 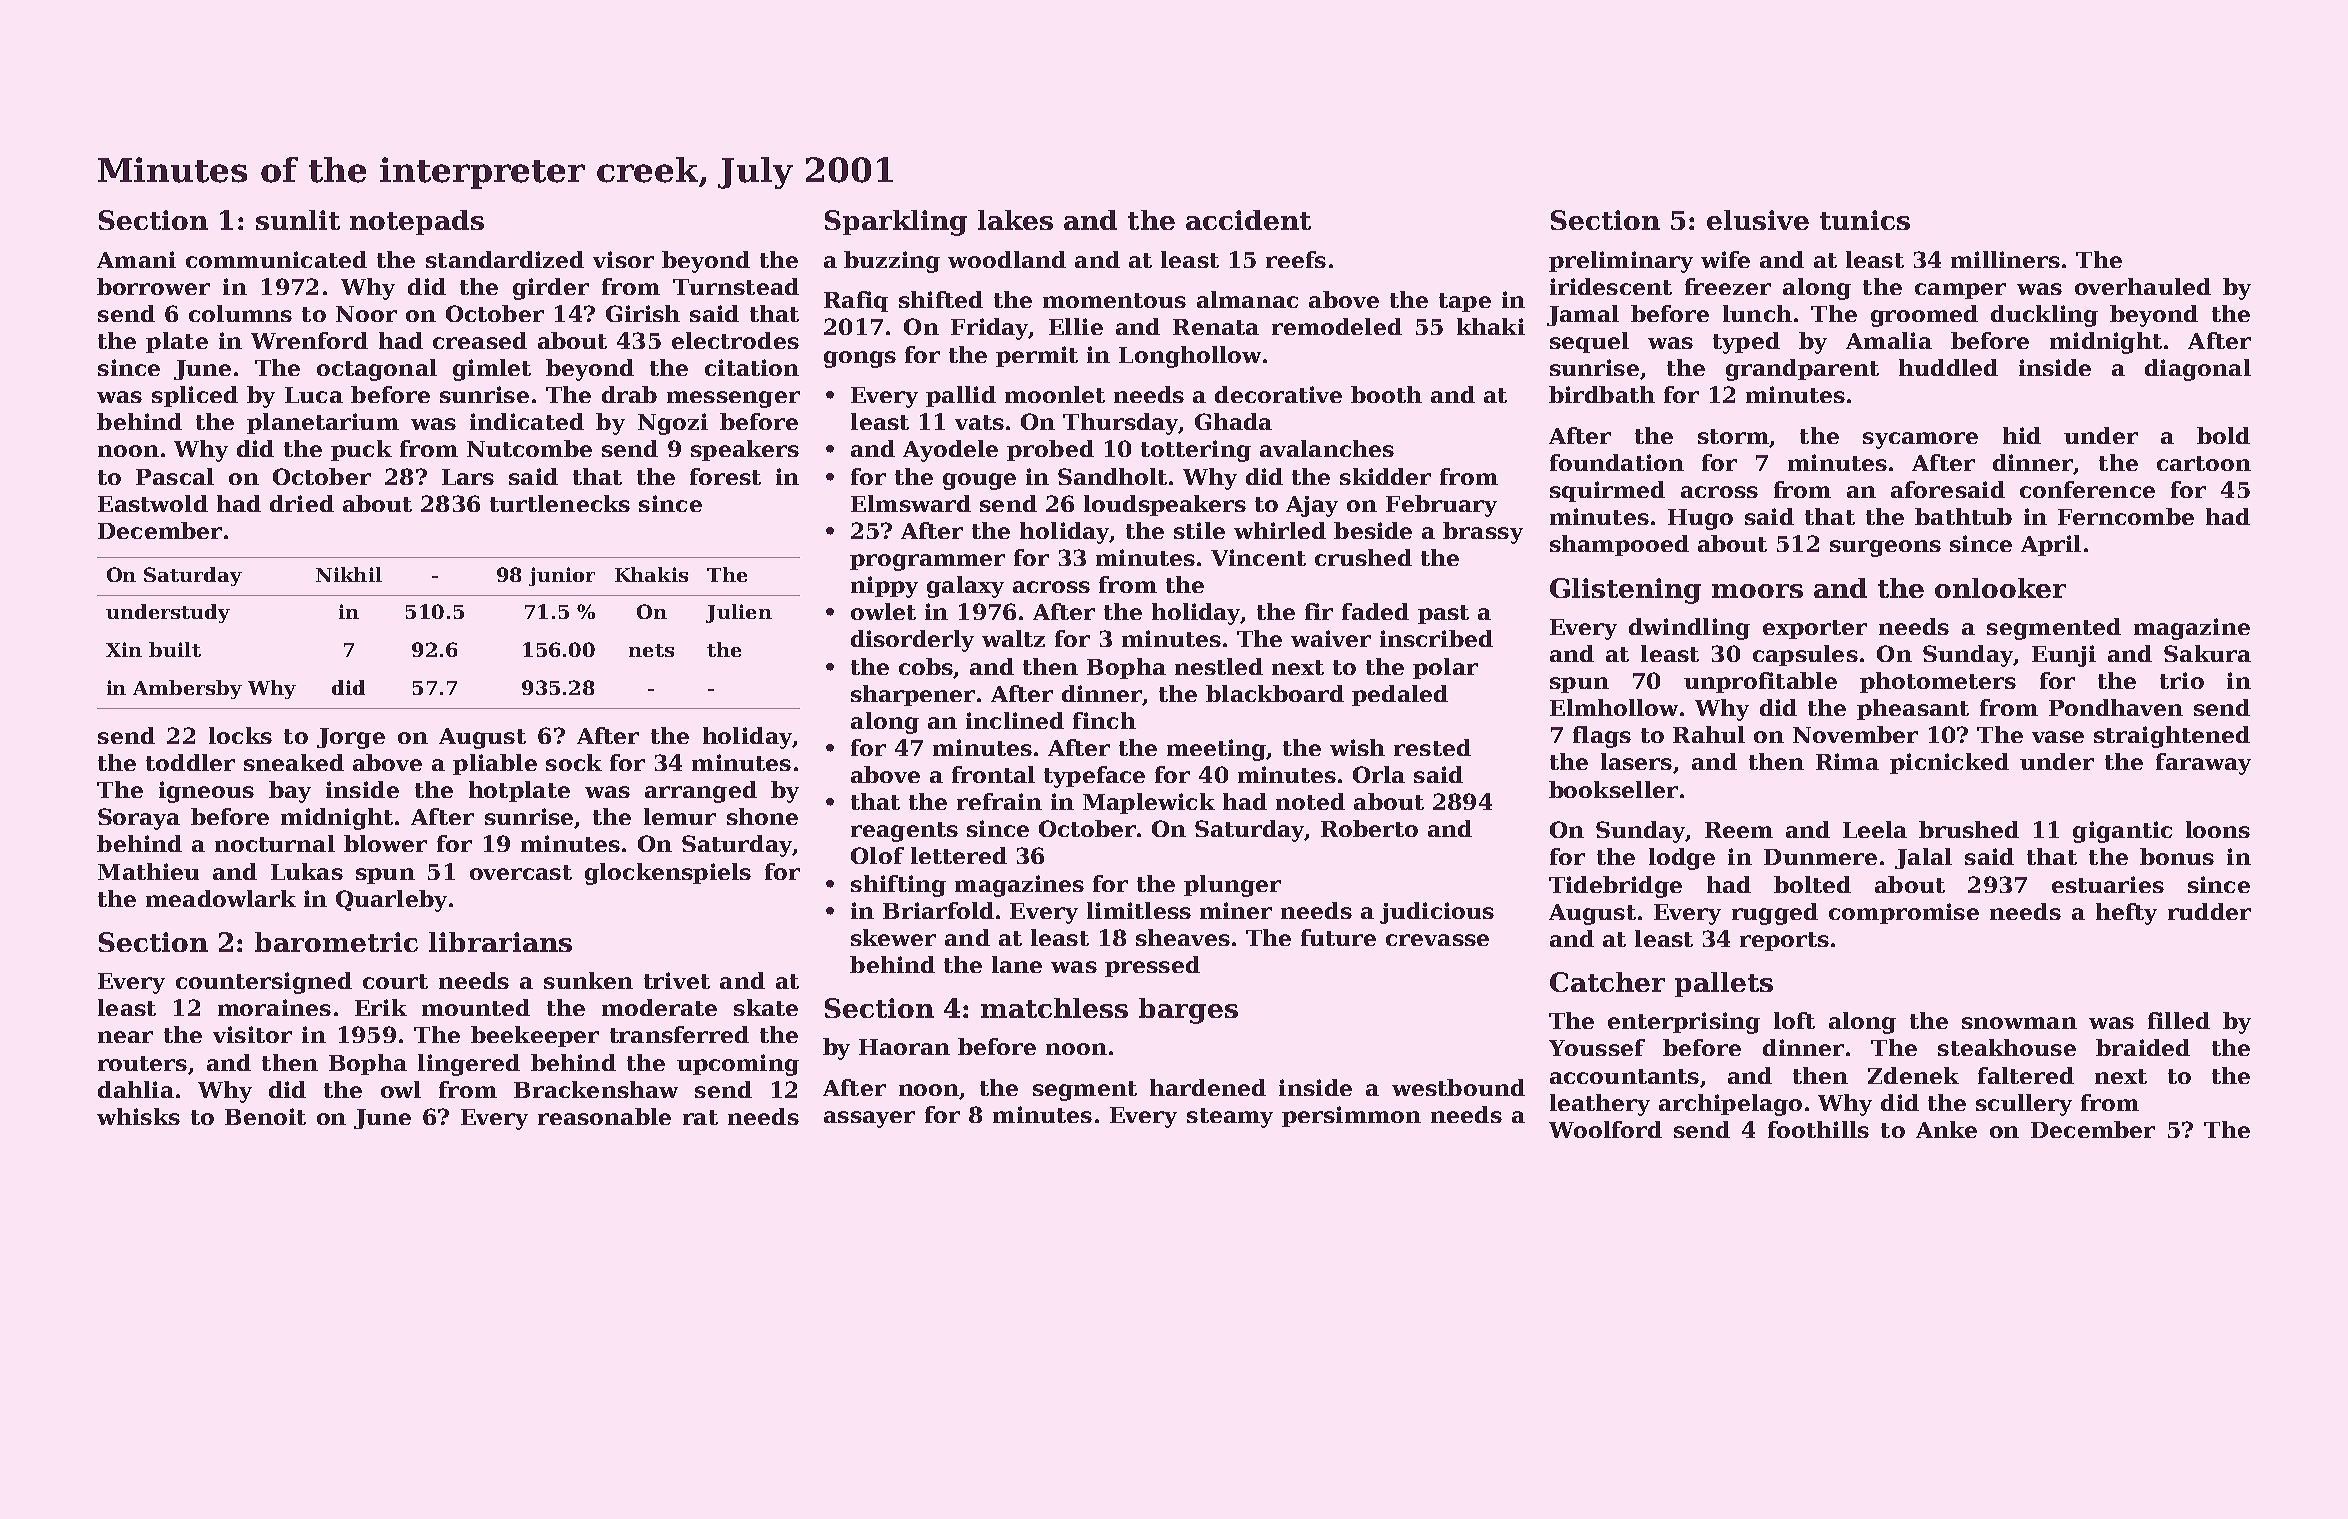 I want to click on meadowlark, so click(x=221, y=898).
